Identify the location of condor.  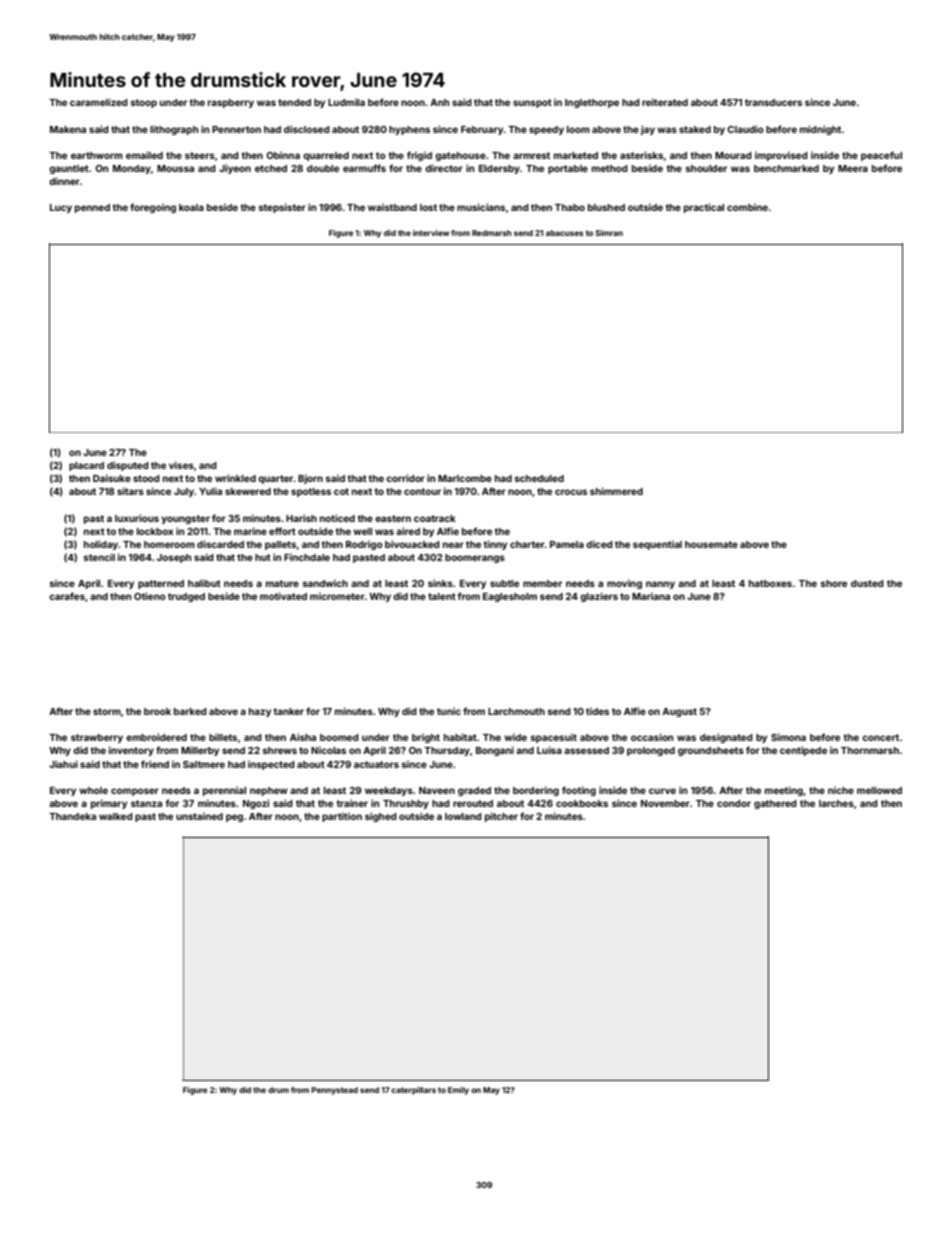
(734, 803).
